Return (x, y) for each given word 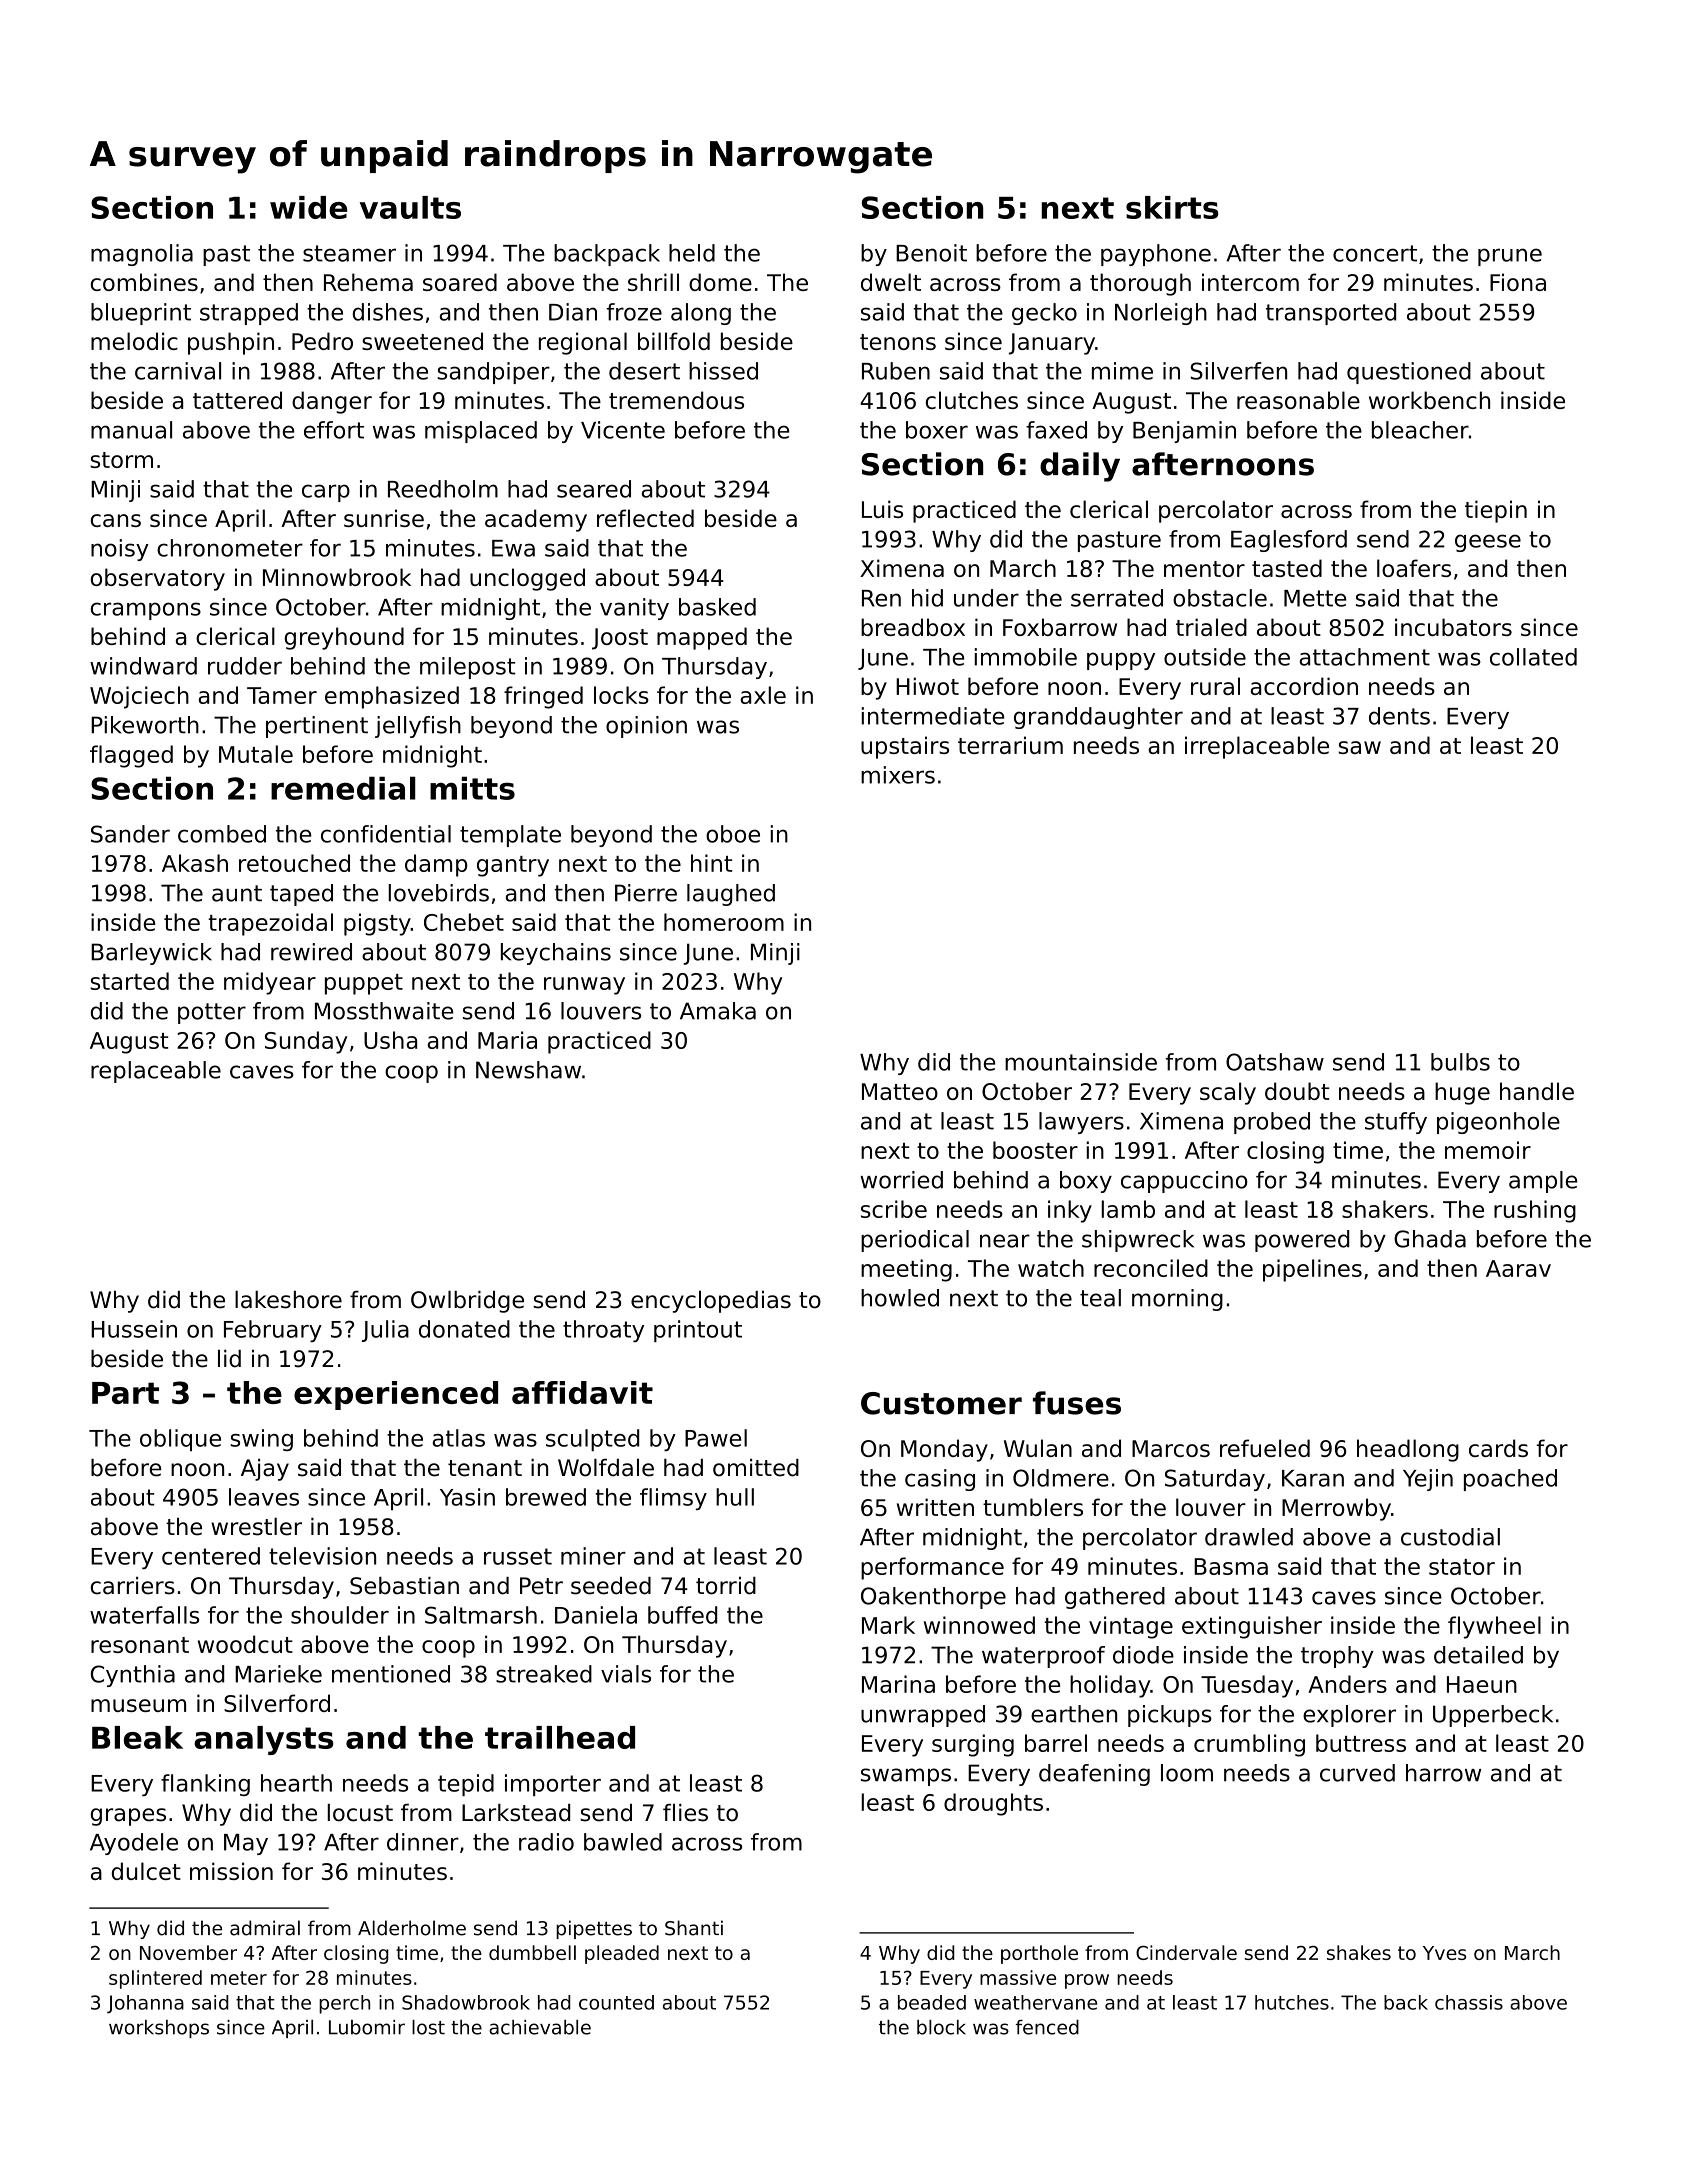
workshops (159, 2029)
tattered (237, 400)
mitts (472, 788)
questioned (1409, 373)
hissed (723, 371)
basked (717, 607)
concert (1375, 253)
